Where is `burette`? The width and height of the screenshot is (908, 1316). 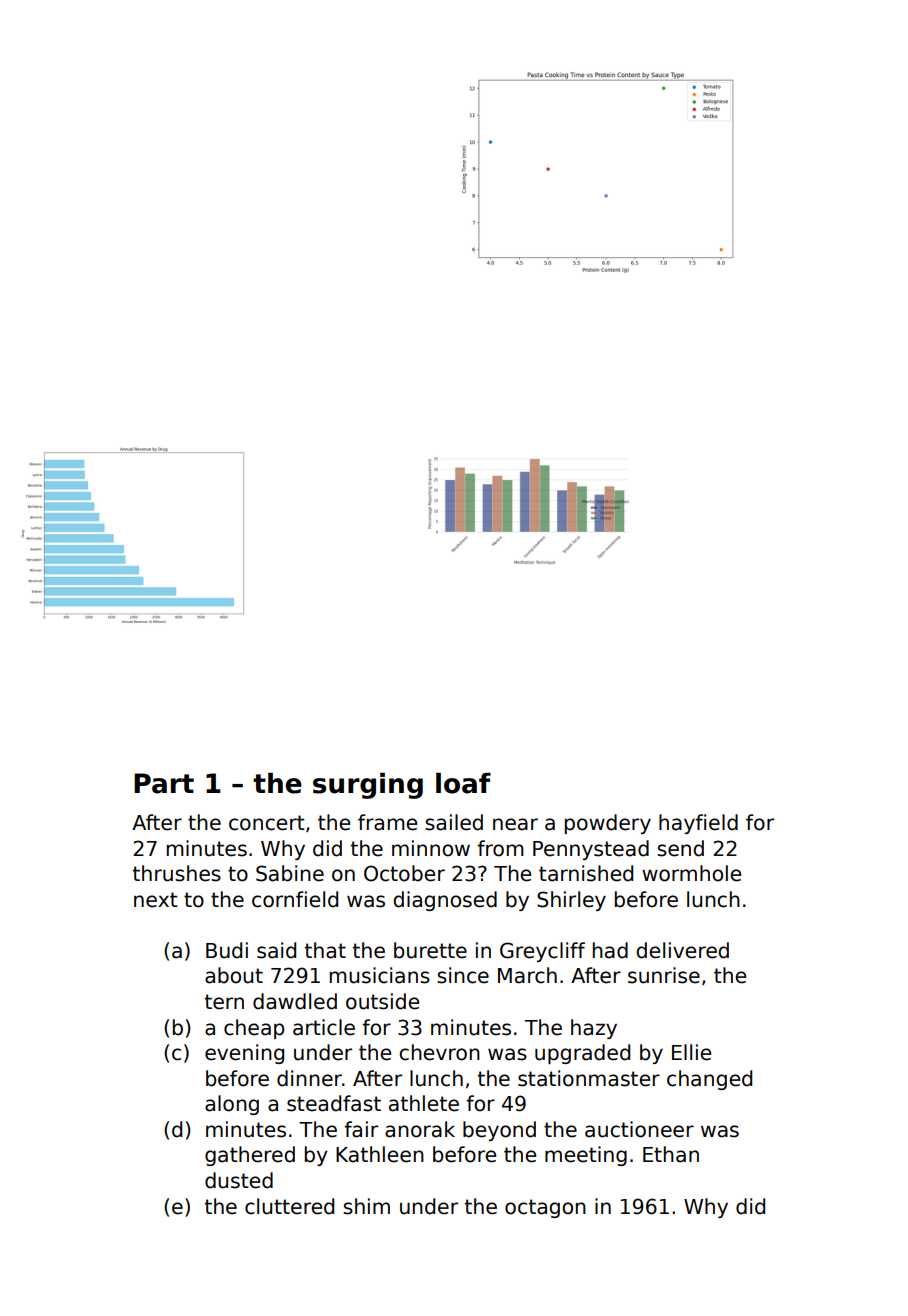 burette is located at coordinates (430, 950).
